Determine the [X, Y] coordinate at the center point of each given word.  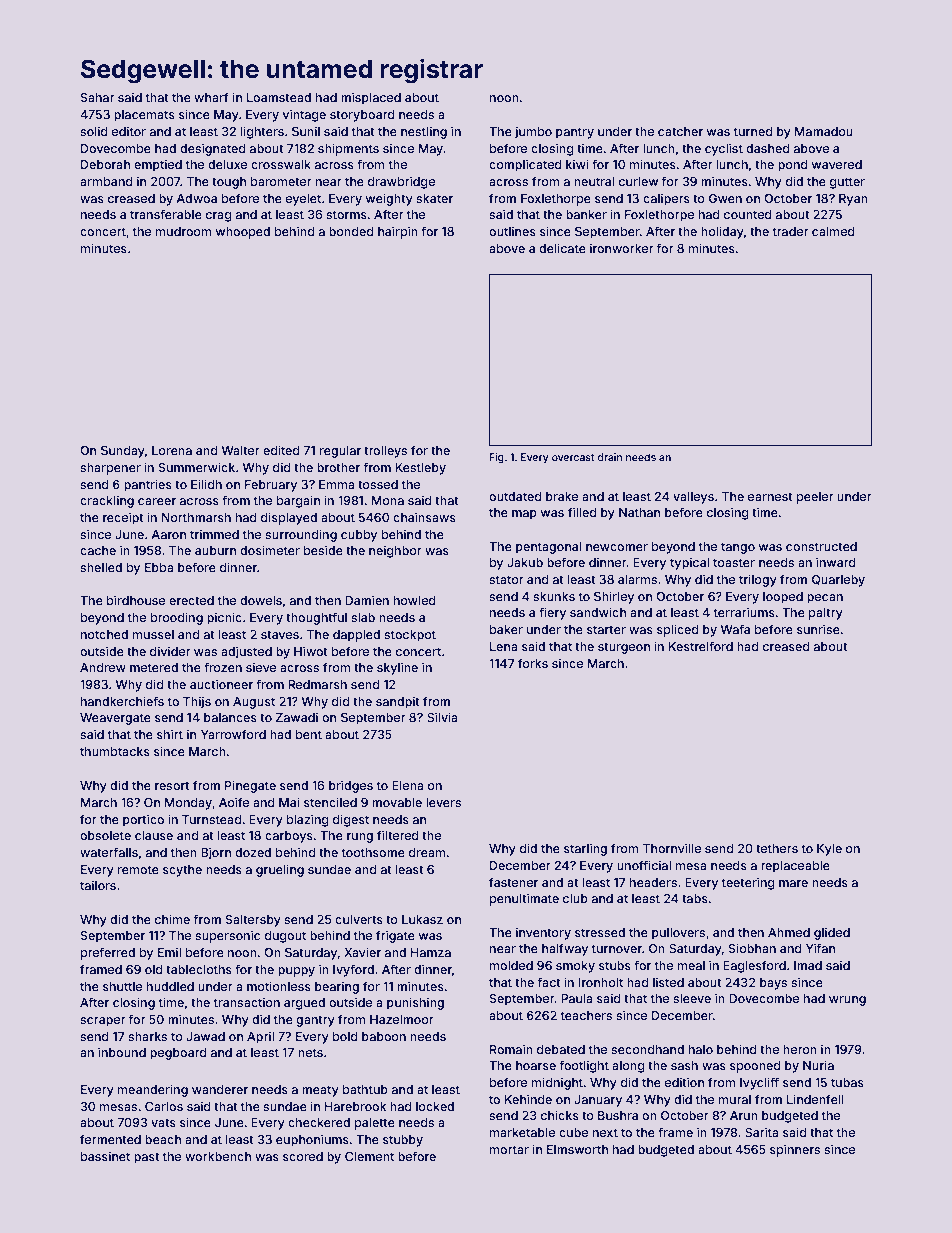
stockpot [410, 636]
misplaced [371, 98]
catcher [680, 131]
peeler [815, 498]
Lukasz [422, 919]
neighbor [395, 551]
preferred [108, 953]
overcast [573, 457]
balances [230, 717]
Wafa [735, 629]
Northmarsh [196, 517]
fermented [110, 1139]
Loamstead [279, 97]
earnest [770, 496]
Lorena [172, 450]
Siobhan [752, 948]
